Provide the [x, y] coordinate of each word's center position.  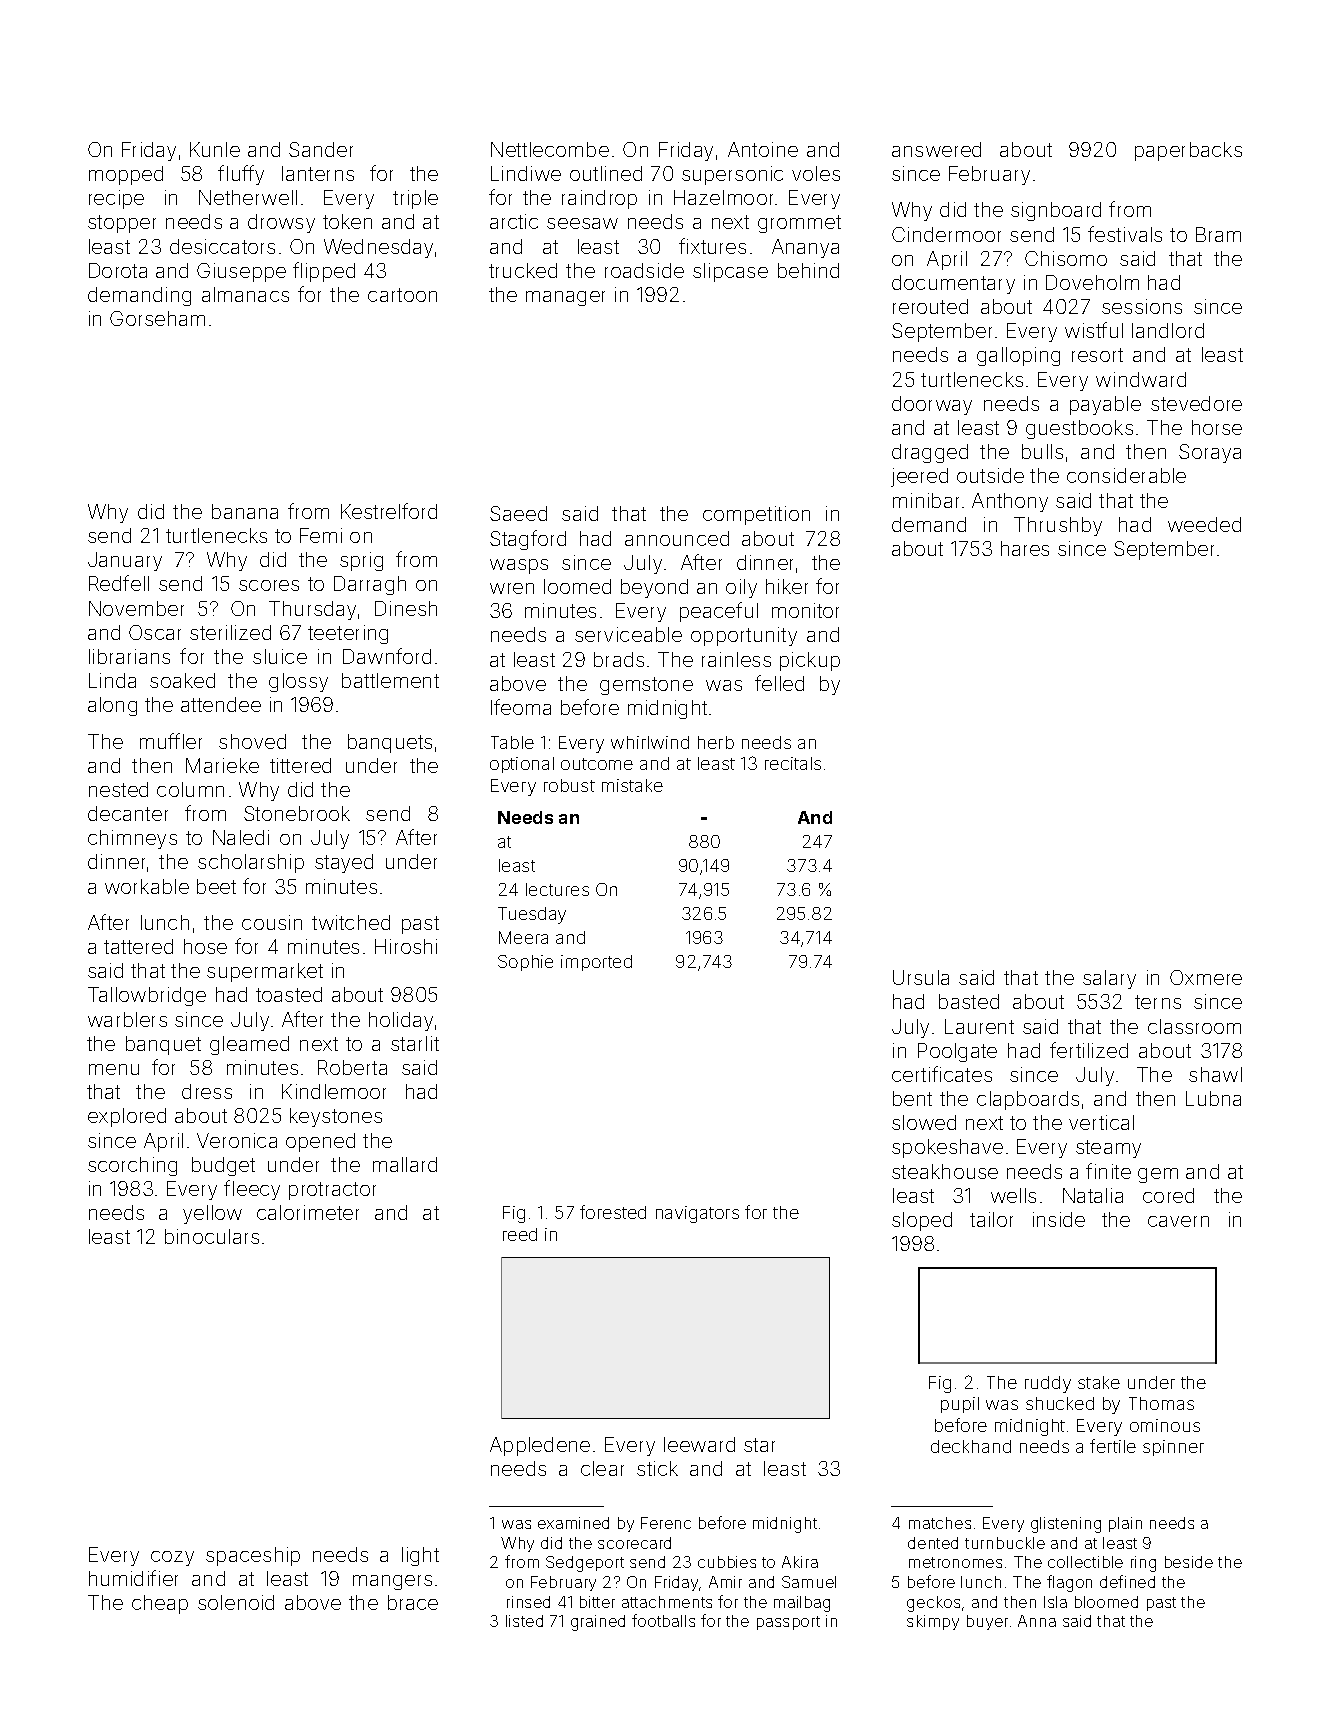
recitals [793, 763]
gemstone [646, 686]
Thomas [1161, 1403]
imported [596, 963]
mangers [392, 1582]
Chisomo [1066, 258]
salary [1109, 979]
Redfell [119, 583]
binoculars [212, 1236]
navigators [697, 1214]
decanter [128, 813]
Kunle [215, 149]
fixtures [712, 246]
